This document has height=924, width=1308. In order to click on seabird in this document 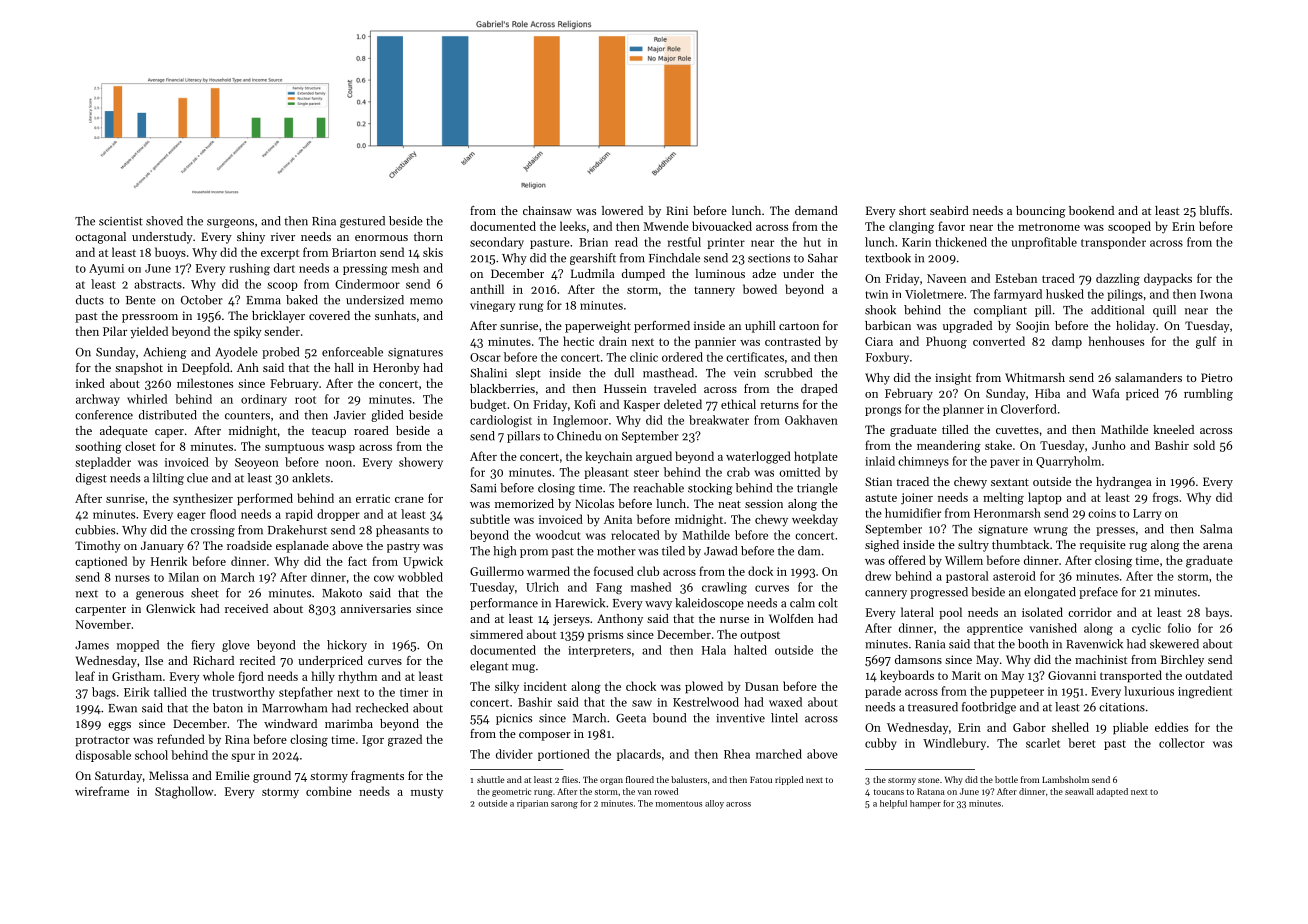, I will do `click(949, 210)`.
